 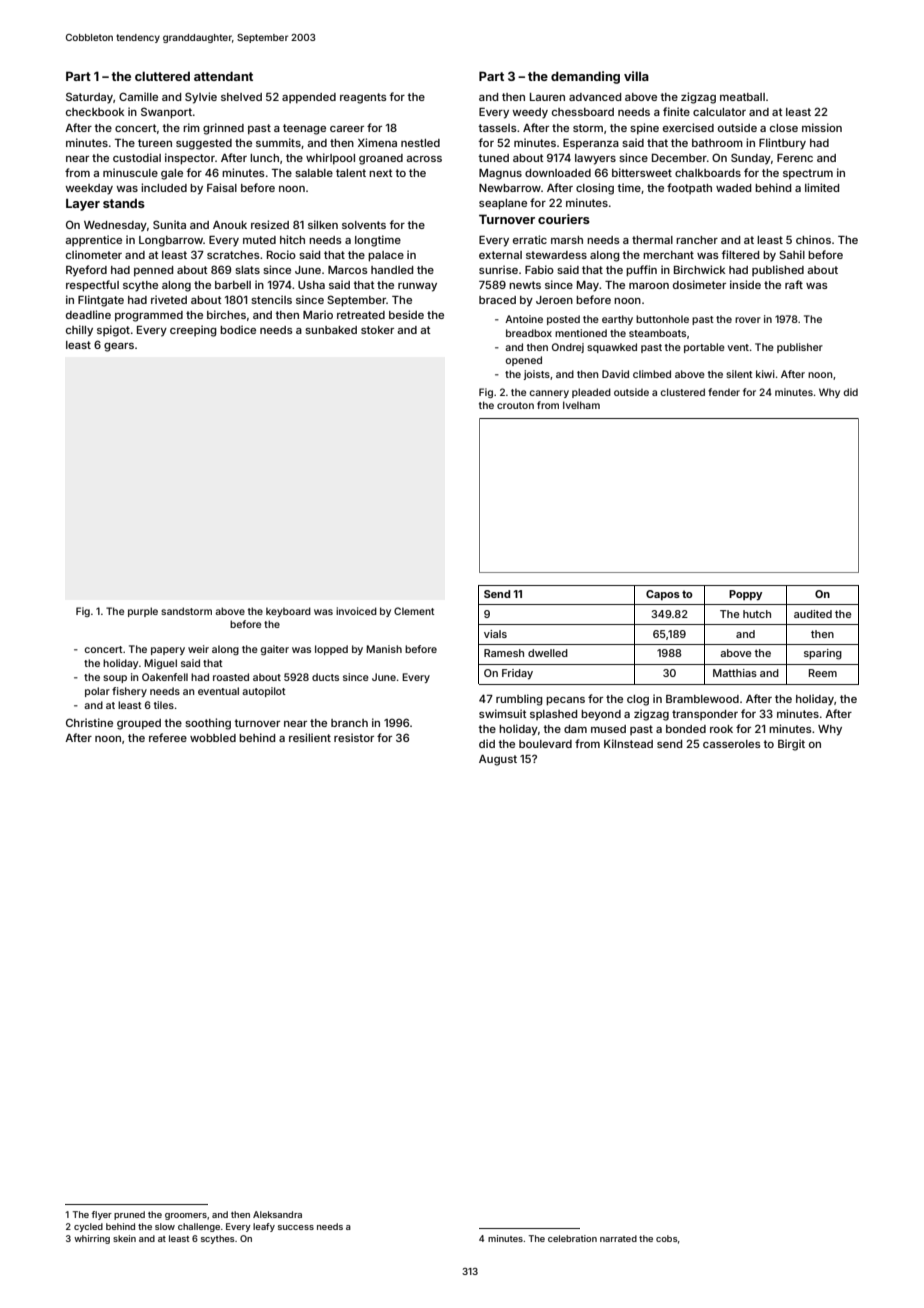 What do you see at coordinates (794, 284) in the document?
I see `raft` at bounding box center [794, 284].
